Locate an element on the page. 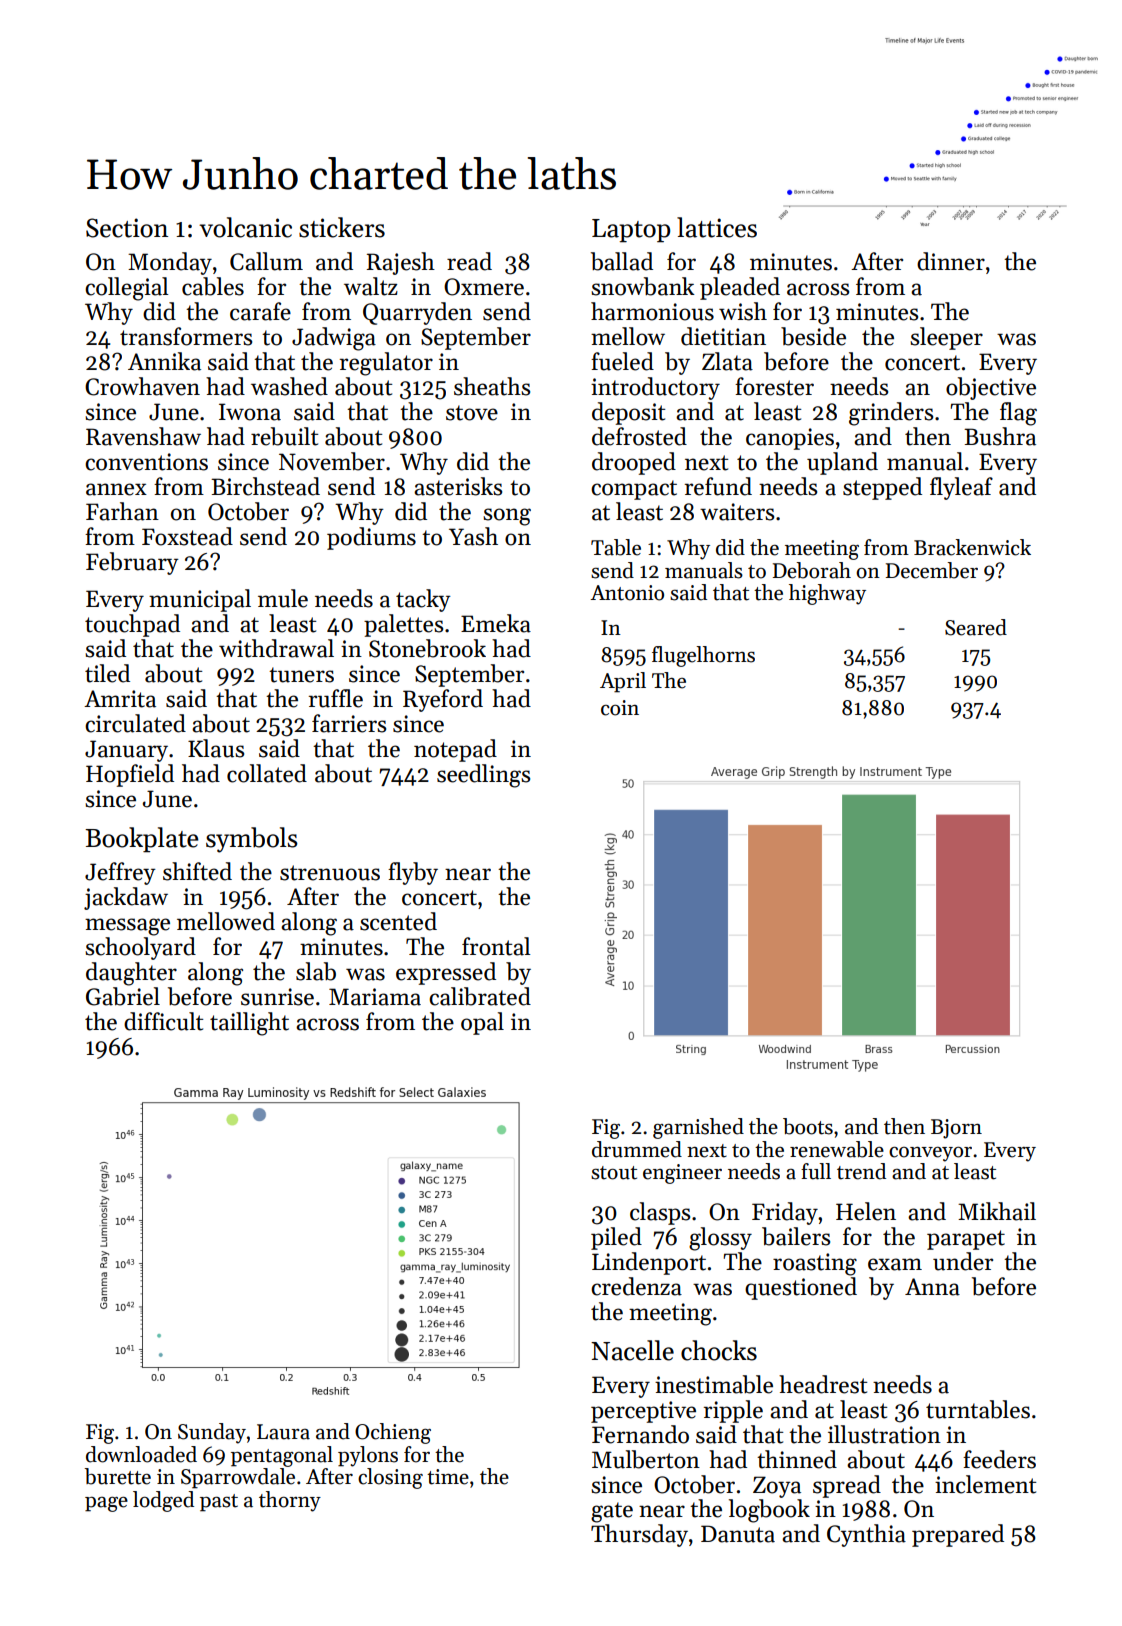  dinner is located at coordinates (951, 261).
